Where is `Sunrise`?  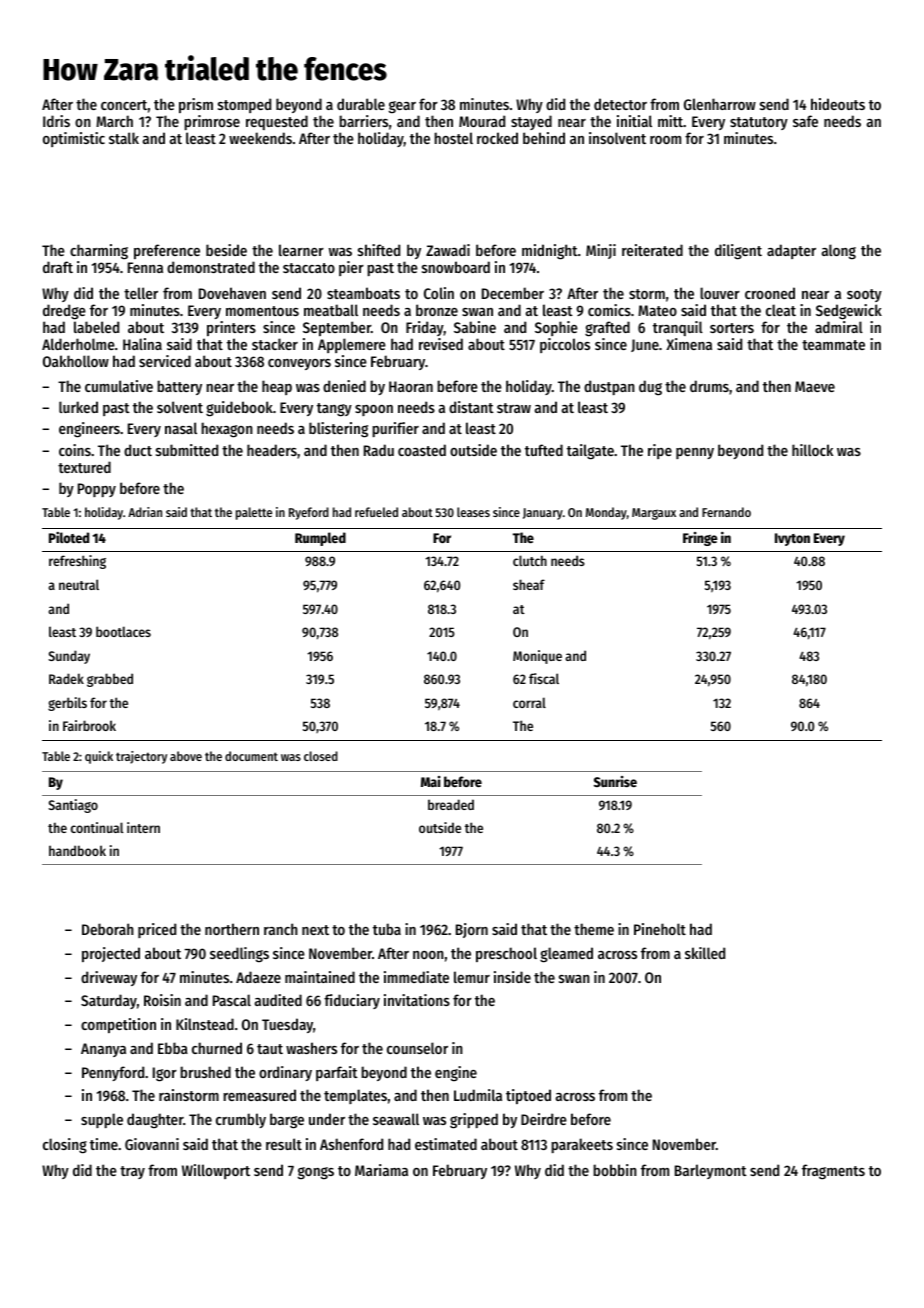 Sunrise is located at coordinates (615, 781).
